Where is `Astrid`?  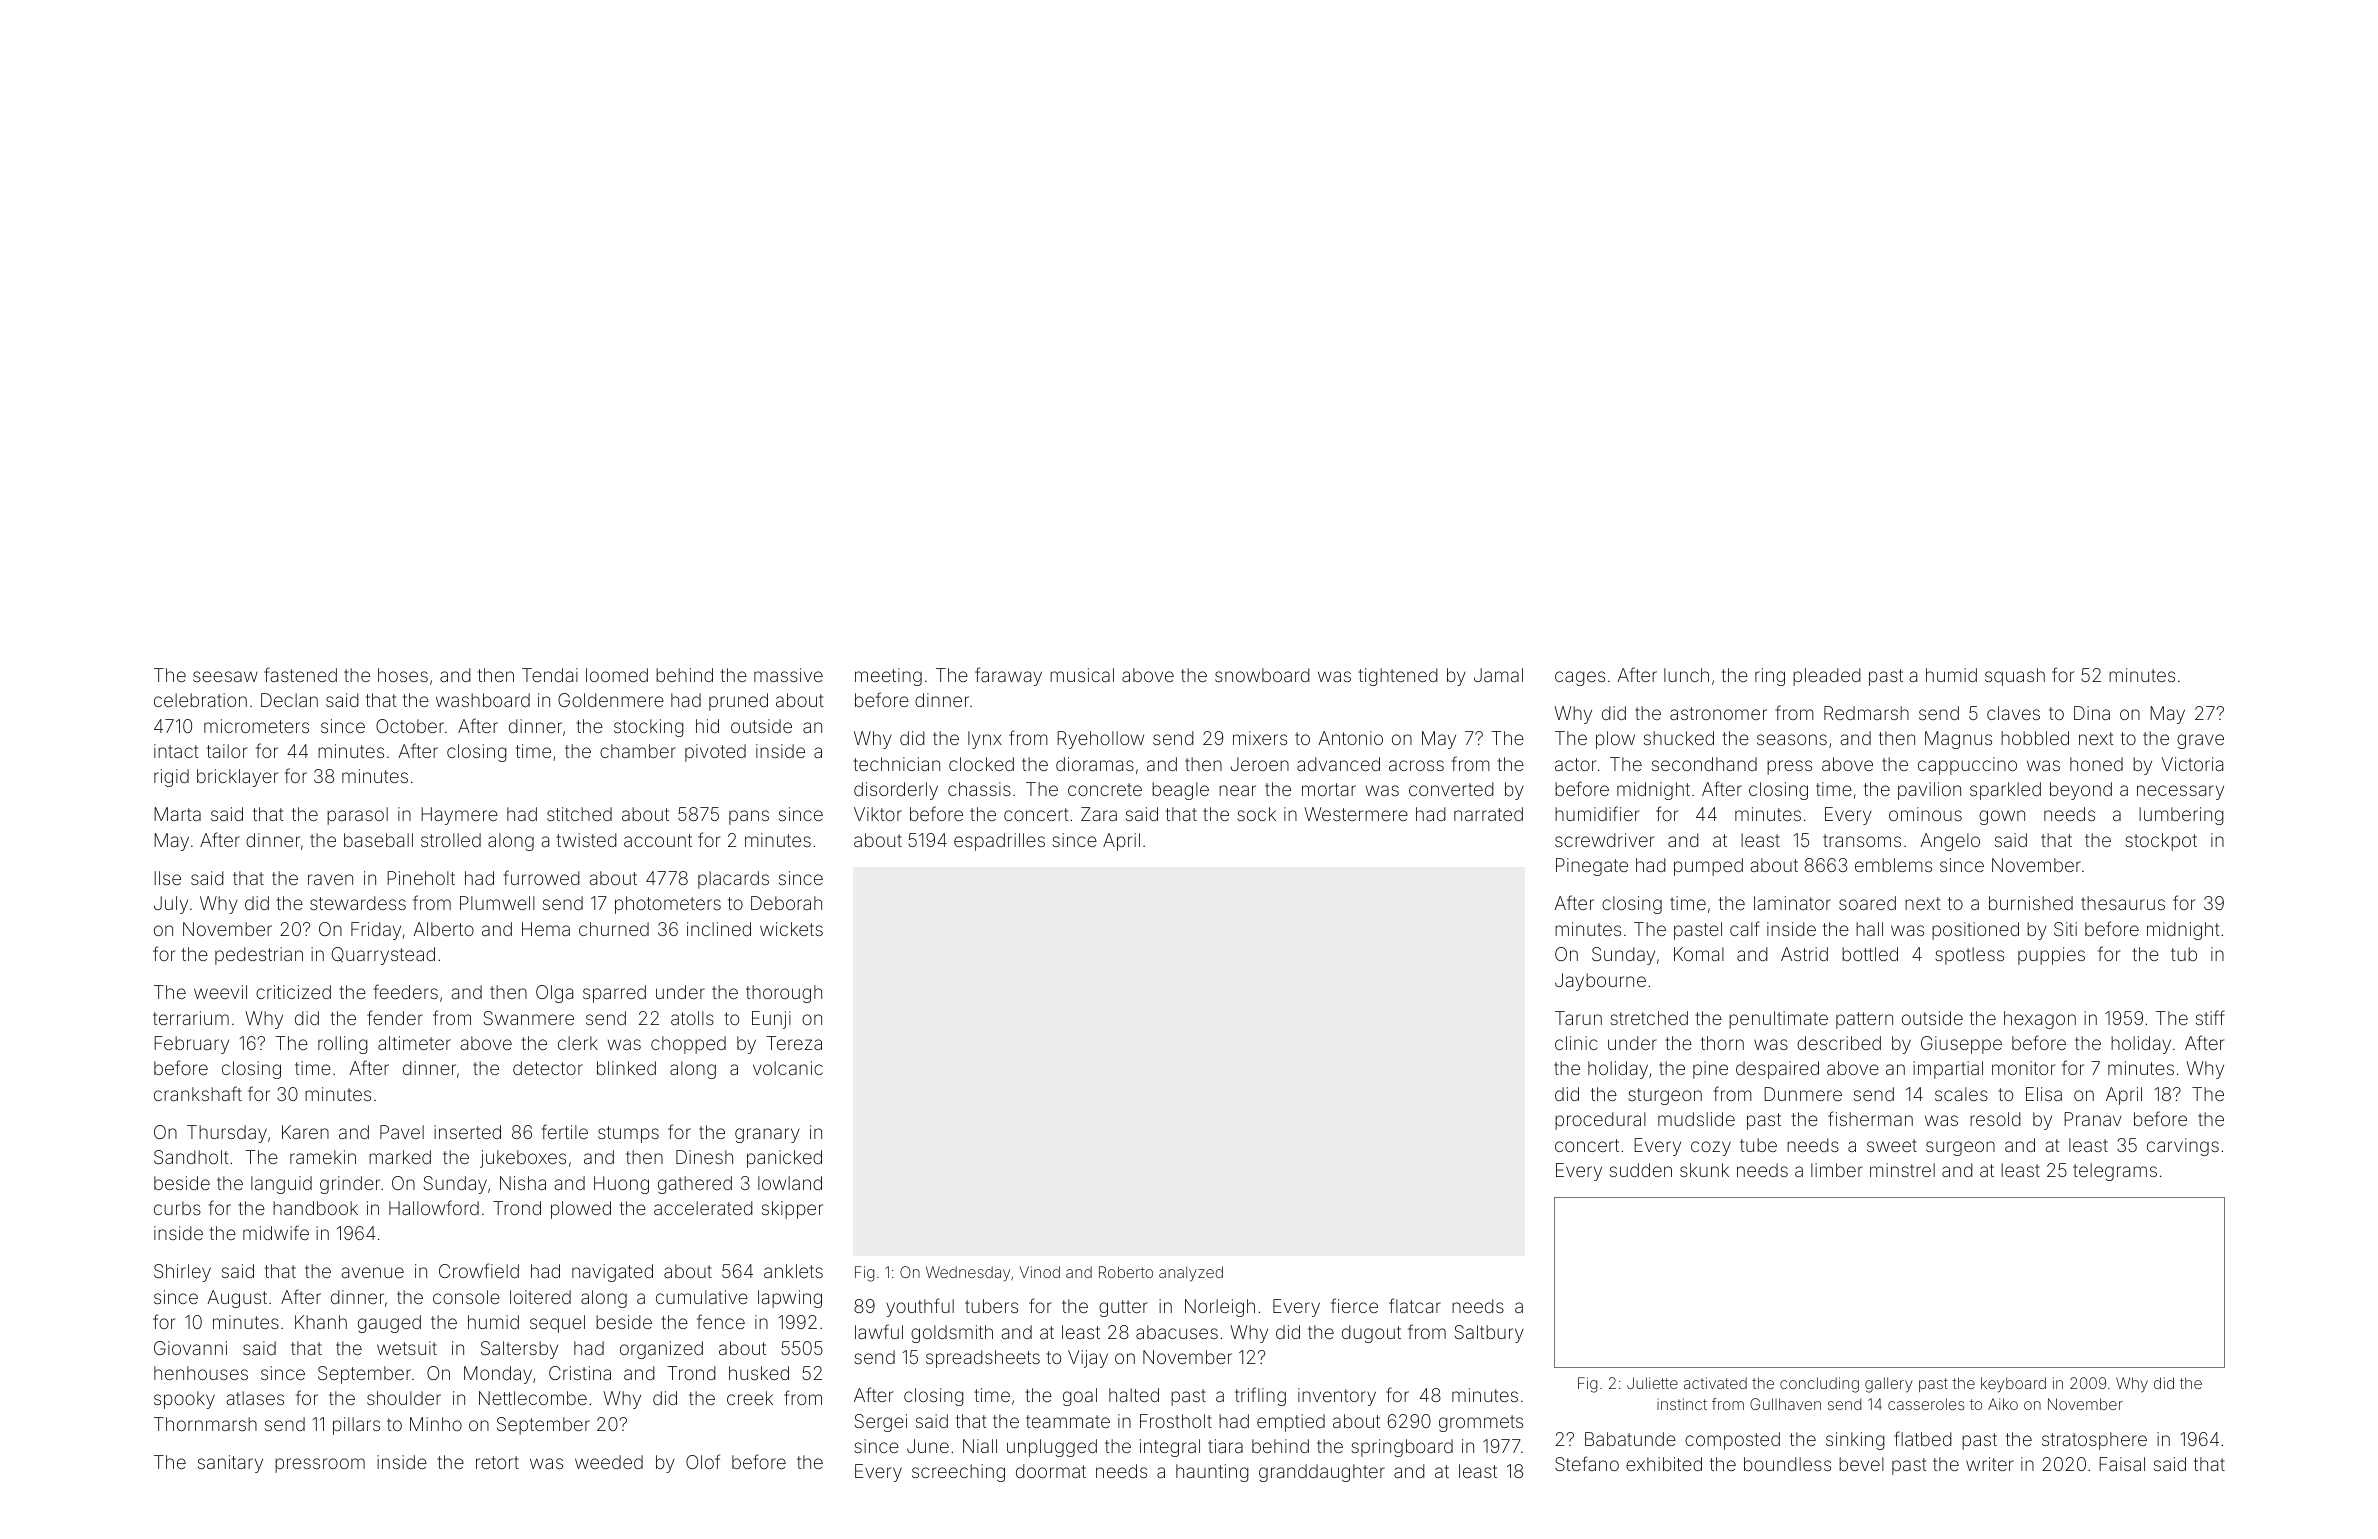 Astrid is located at coordinates (1804, 954).
